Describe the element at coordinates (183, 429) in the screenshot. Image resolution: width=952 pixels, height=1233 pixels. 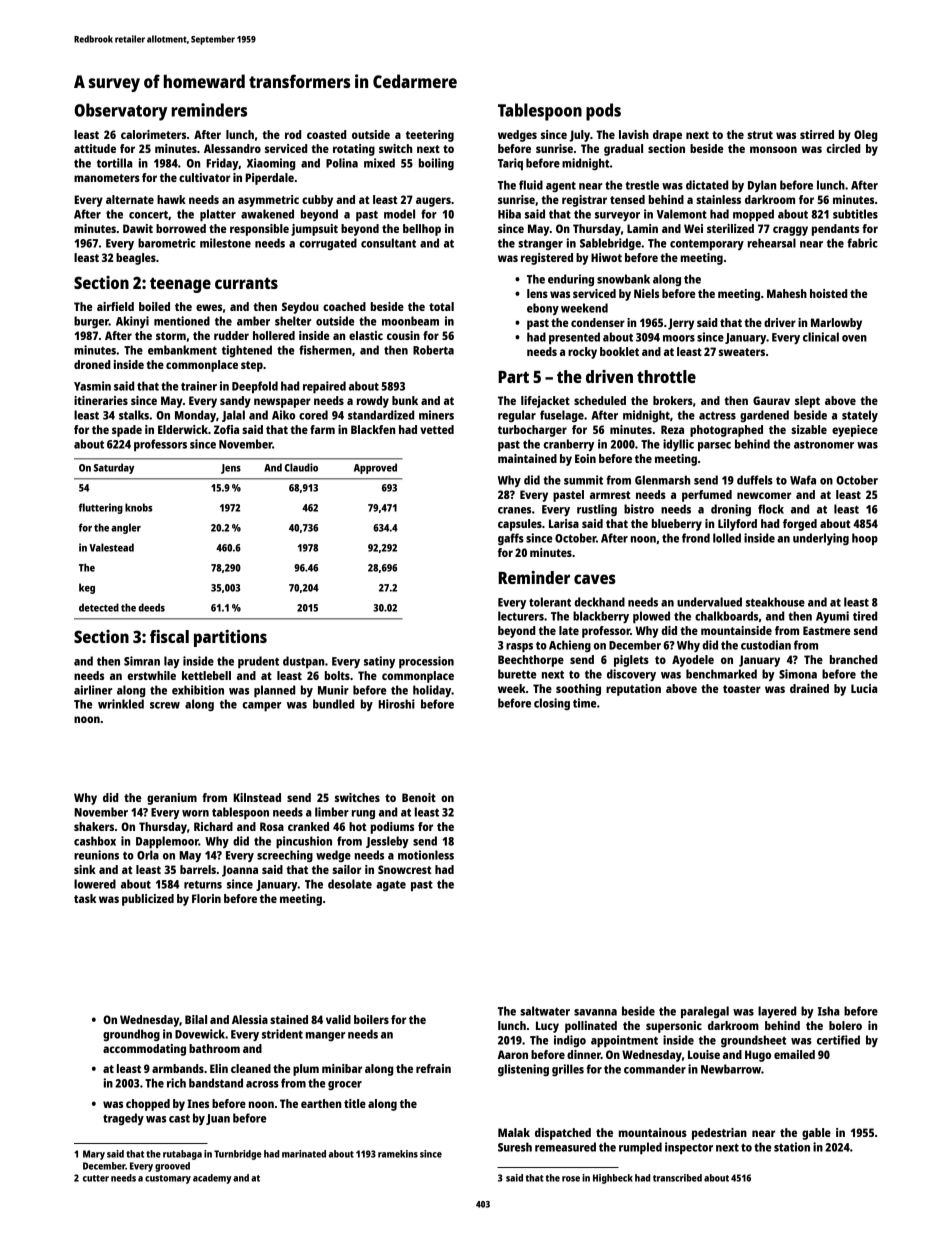
I see `Elderwick` at that location.
